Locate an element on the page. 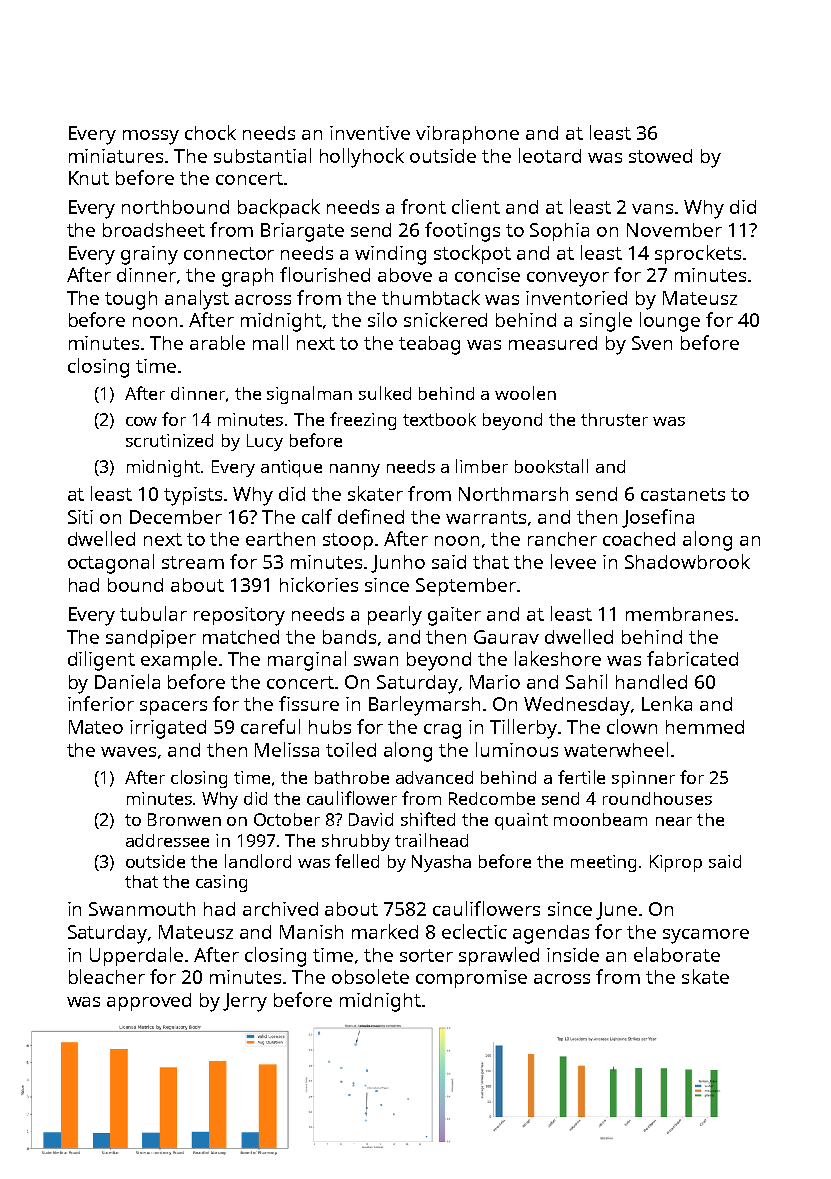  stowed is located at coordinates (660, 156).
